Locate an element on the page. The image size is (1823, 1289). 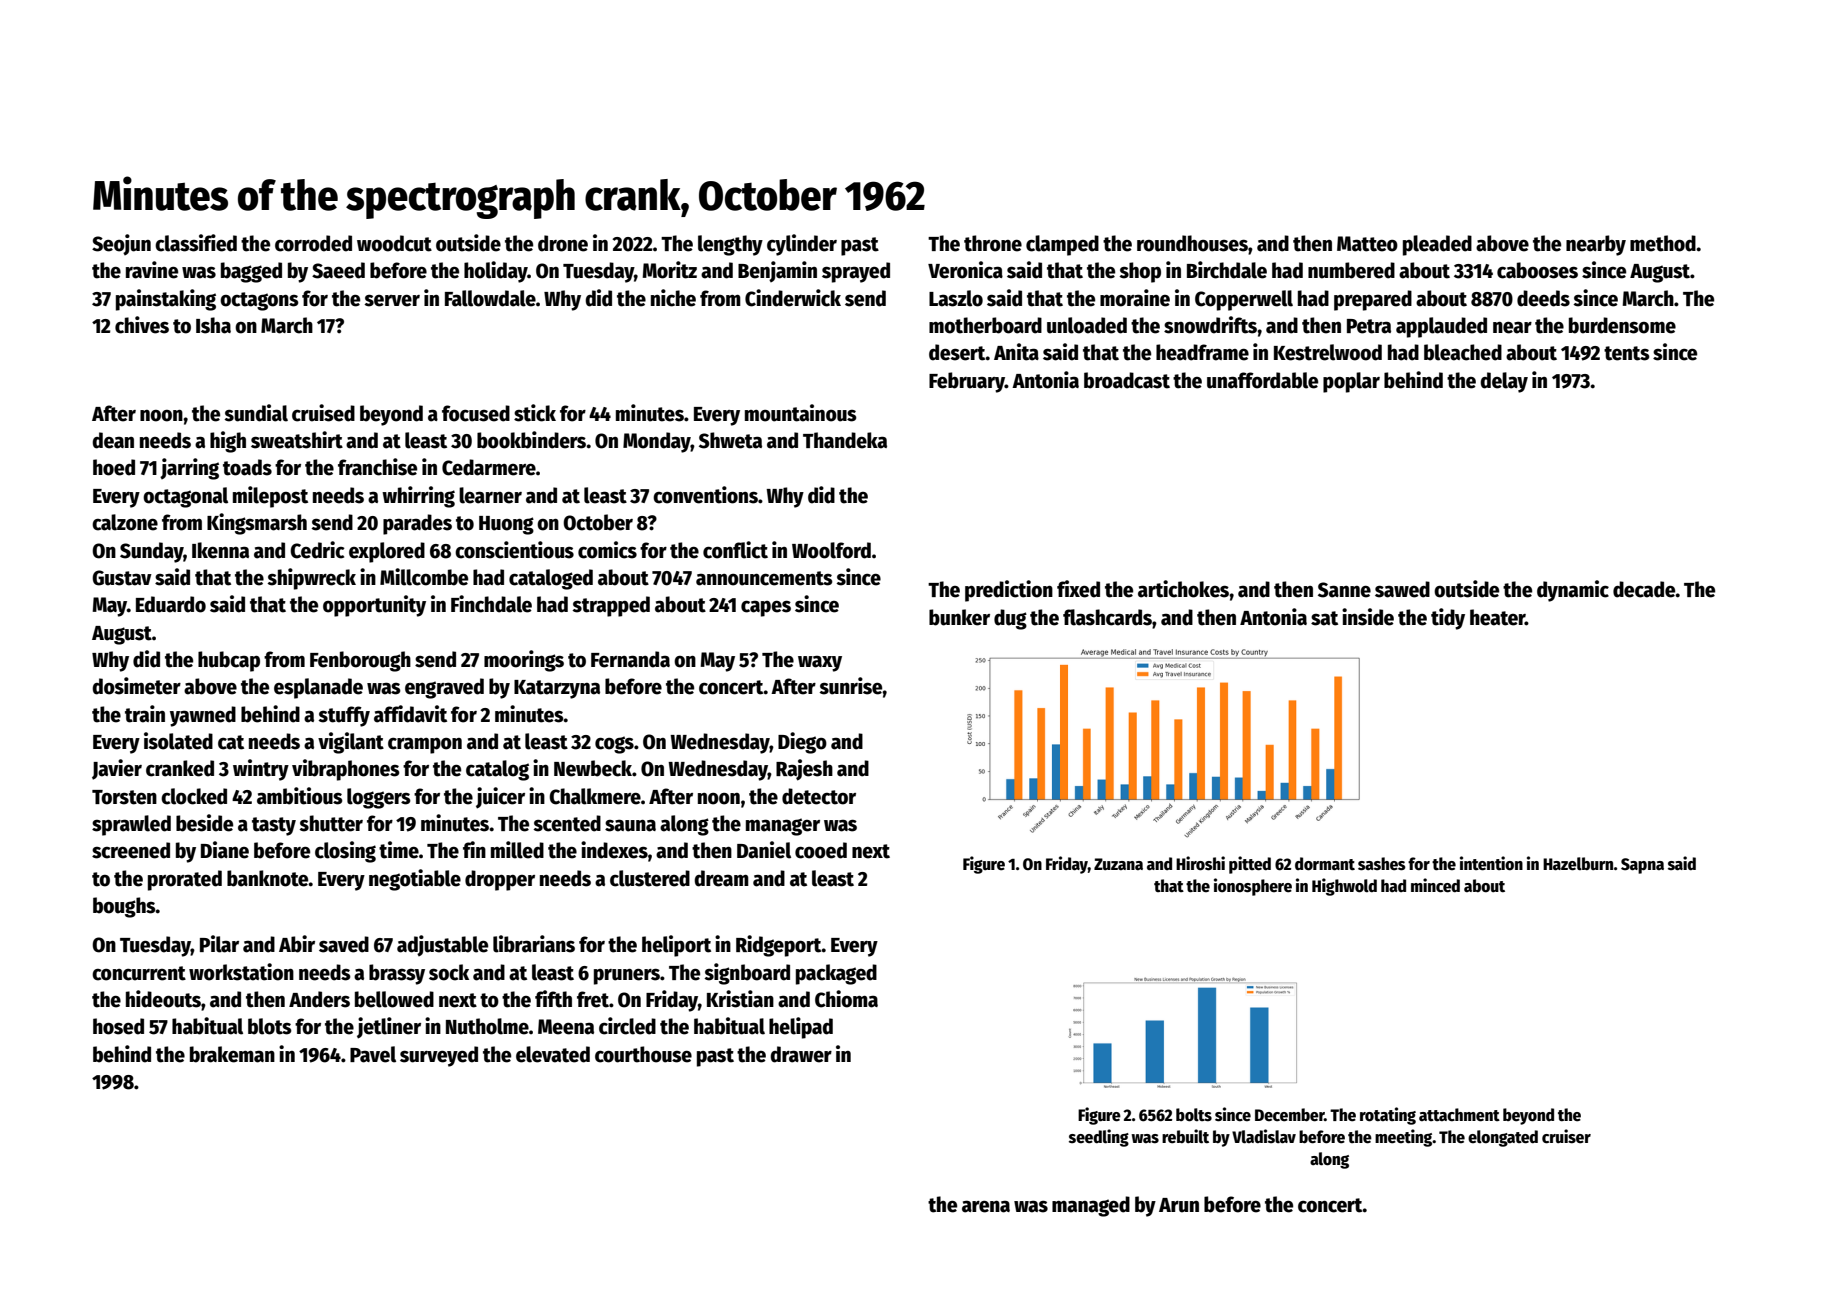
ravine is located at coordinates (152, 270).
